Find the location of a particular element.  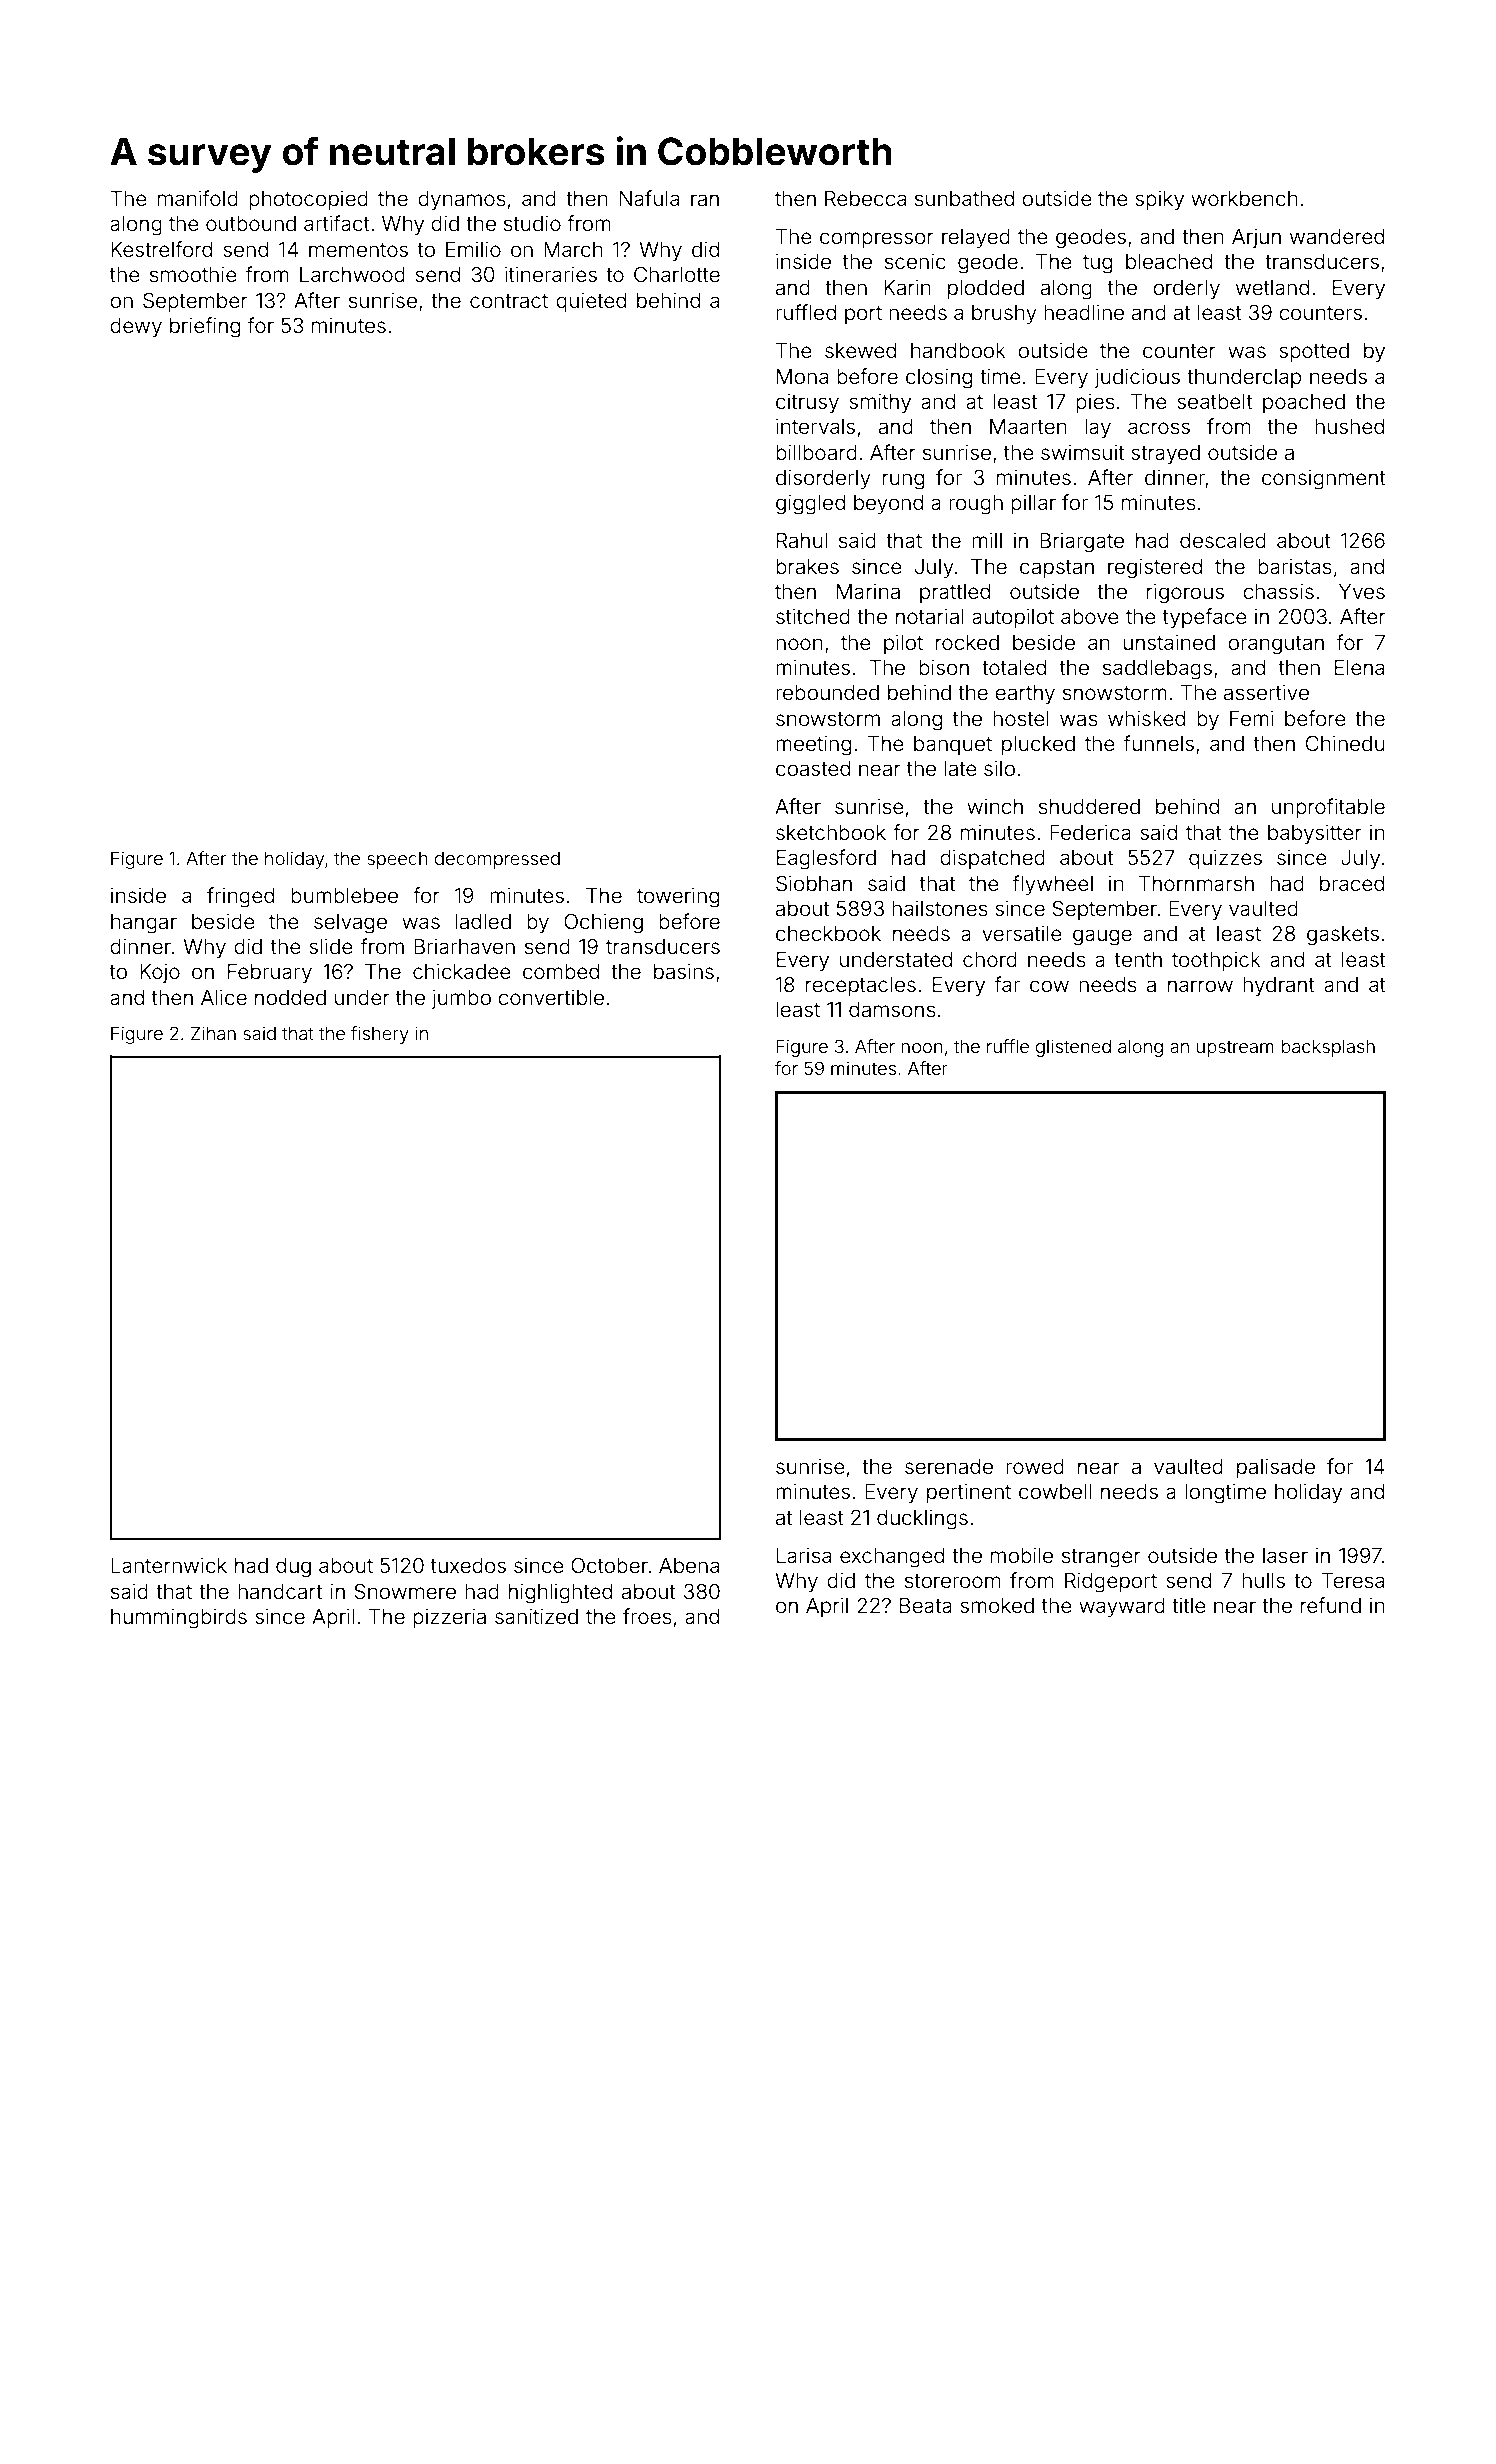

briefing is located at coordinates (205, 327).
